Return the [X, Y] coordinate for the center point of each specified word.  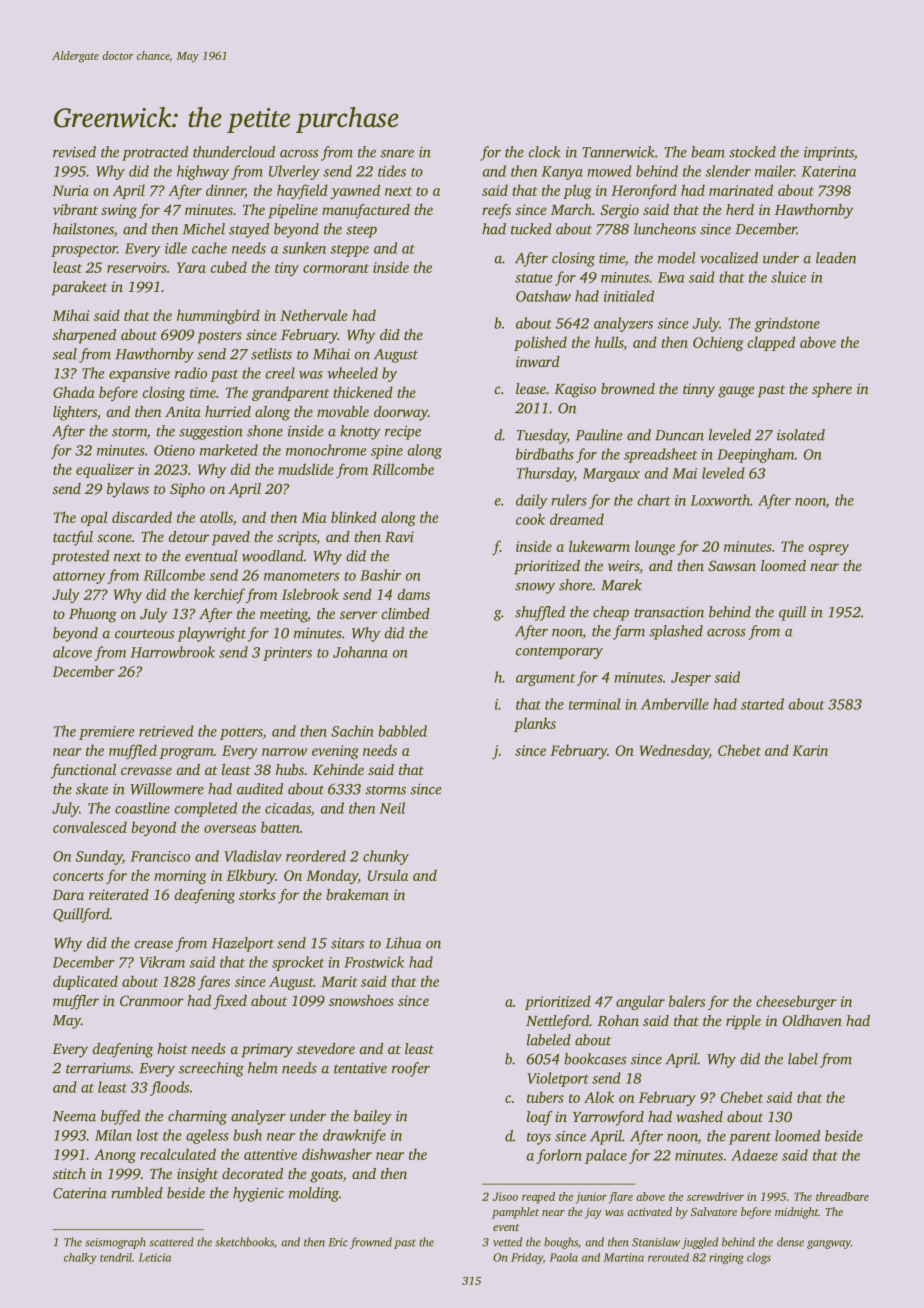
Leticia [155, 1257]
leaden [836, 258]
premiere [106, 733]
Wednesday [674, 751]
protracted [155, 153]
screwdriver [715, 1196]
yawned [355, 191]
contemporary [559, 653]
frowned [371, 1243]
